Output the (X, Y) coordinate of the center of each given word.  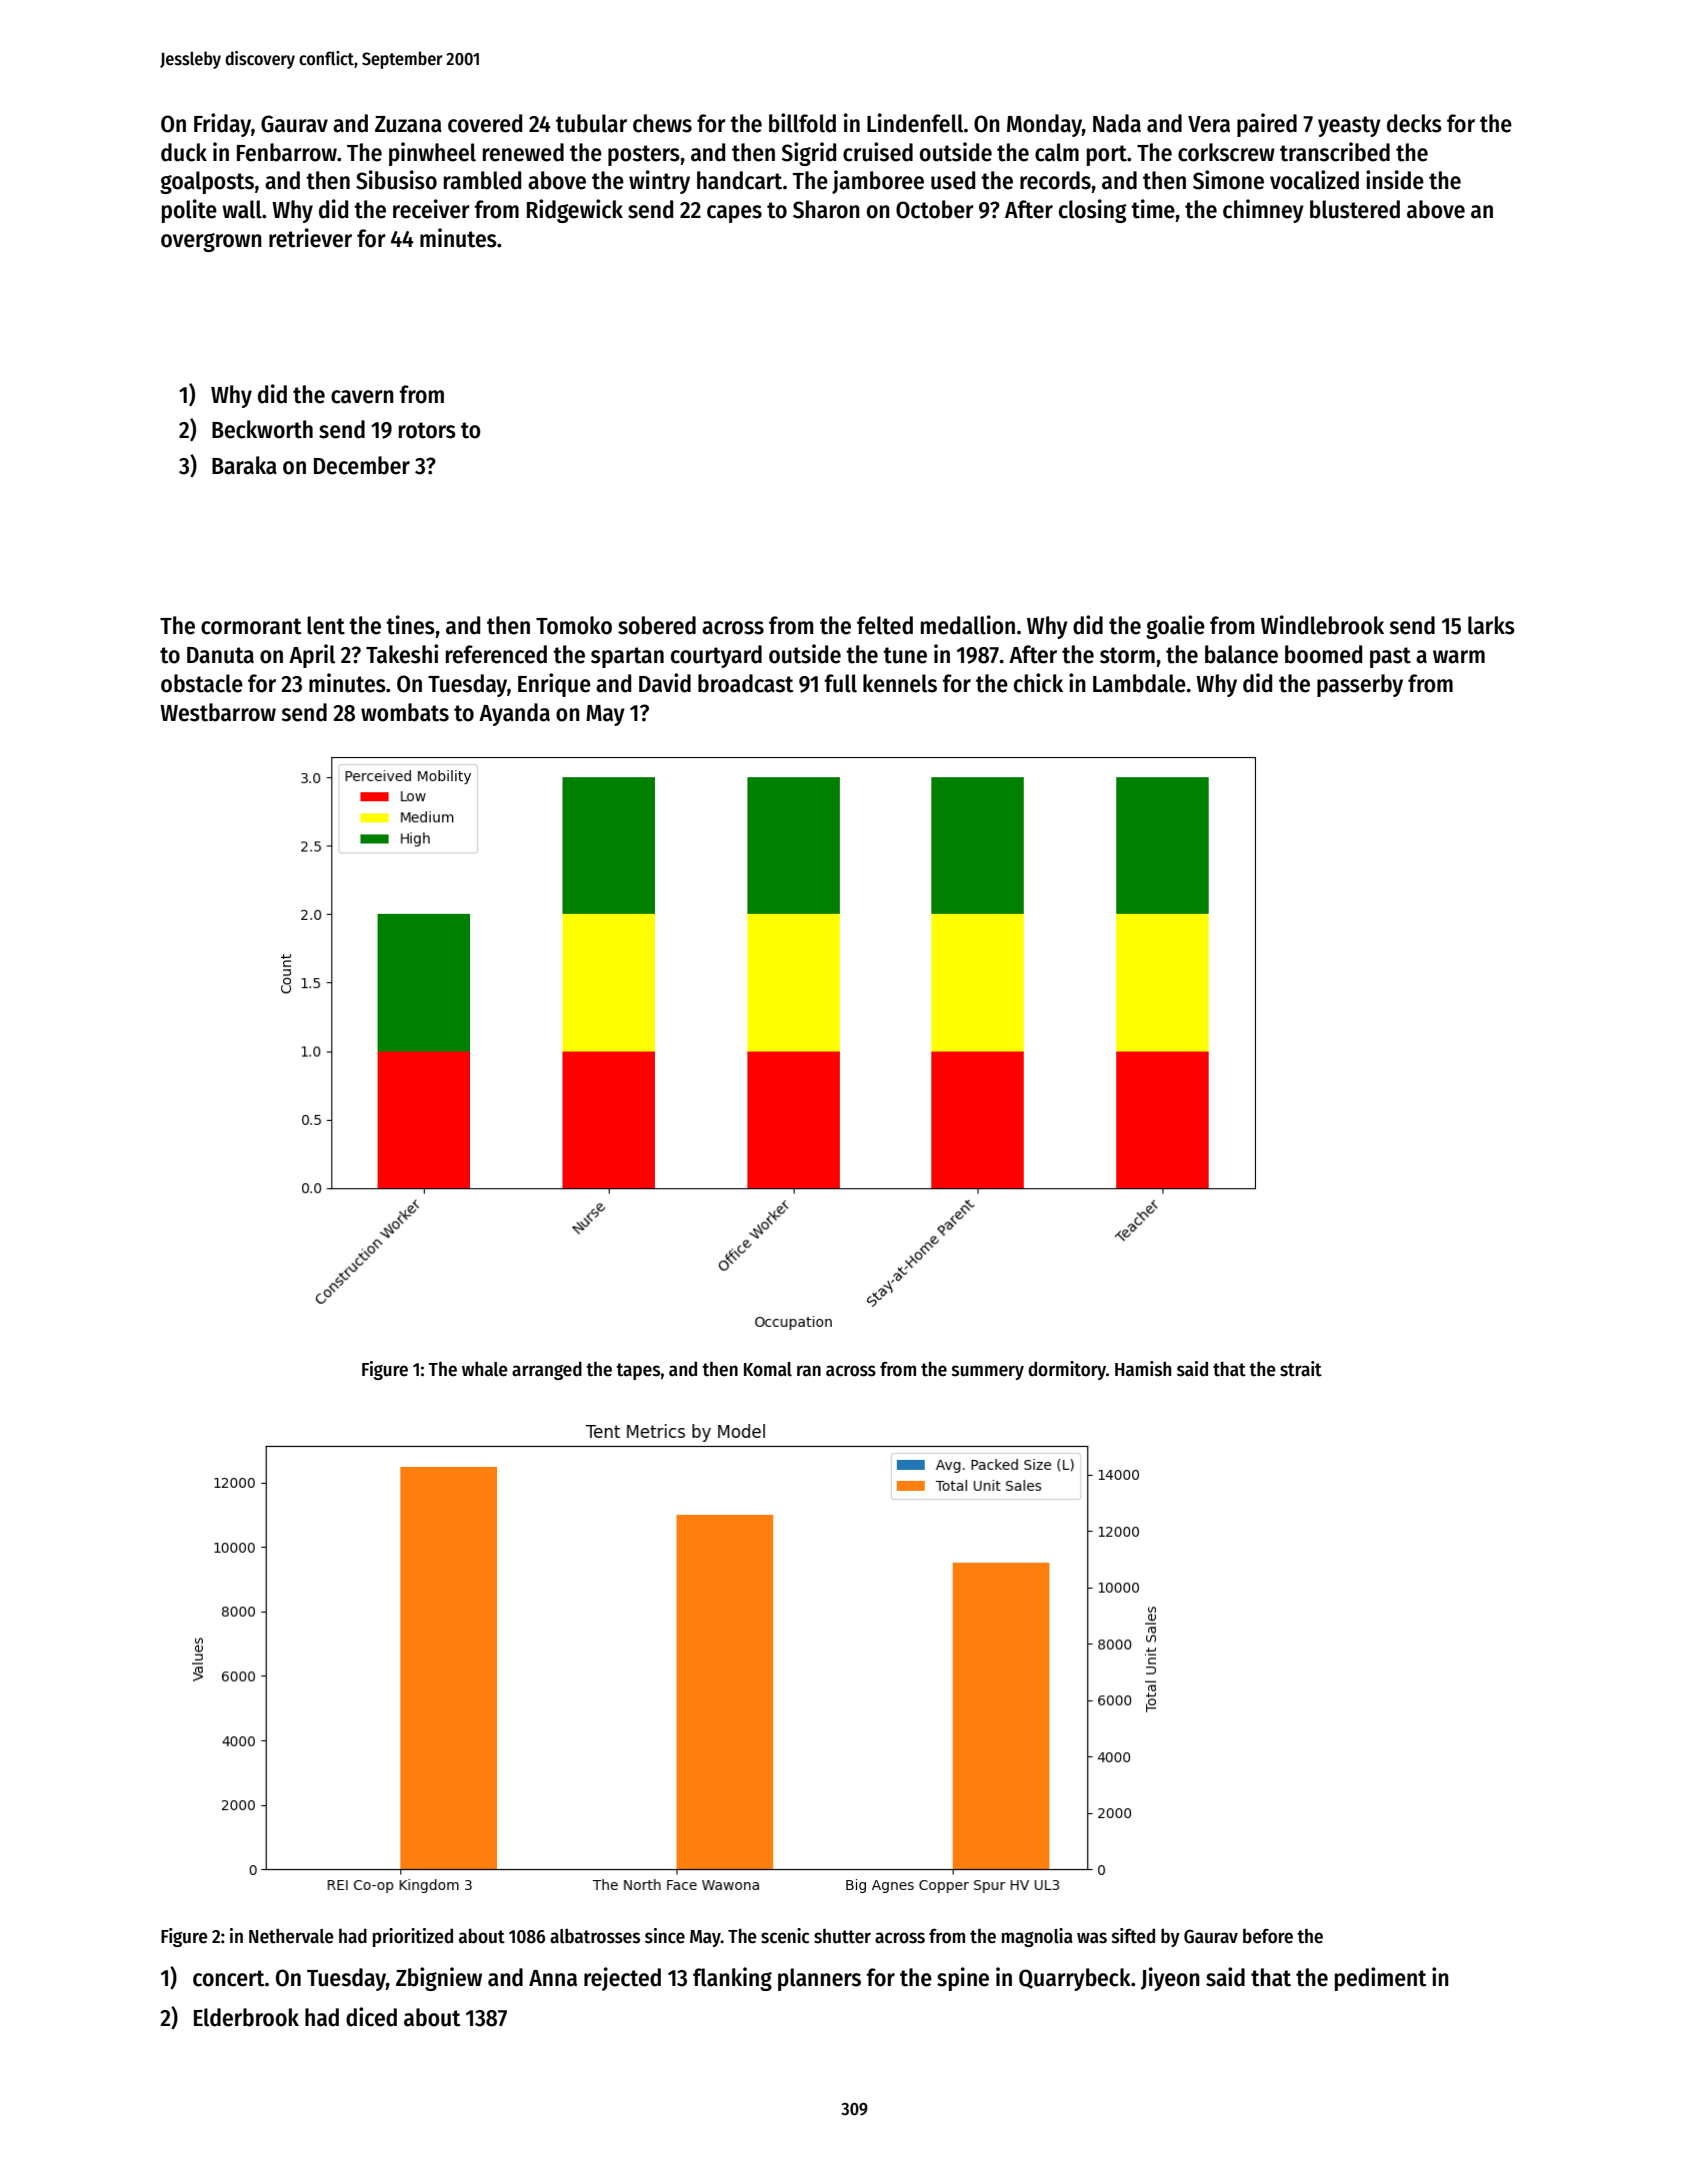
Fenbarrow (287, 152)
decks (1414, 123)
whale (485, 1369)
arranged (547, 1370)
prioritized (413, 1937)
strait (1301, 1369)
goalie (1175, 627)
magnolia (1037, 1937)
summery (988, 1372)
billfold (802, 123)
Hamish (1143, 1369)
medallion (968, 625)
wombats (405, 712)
